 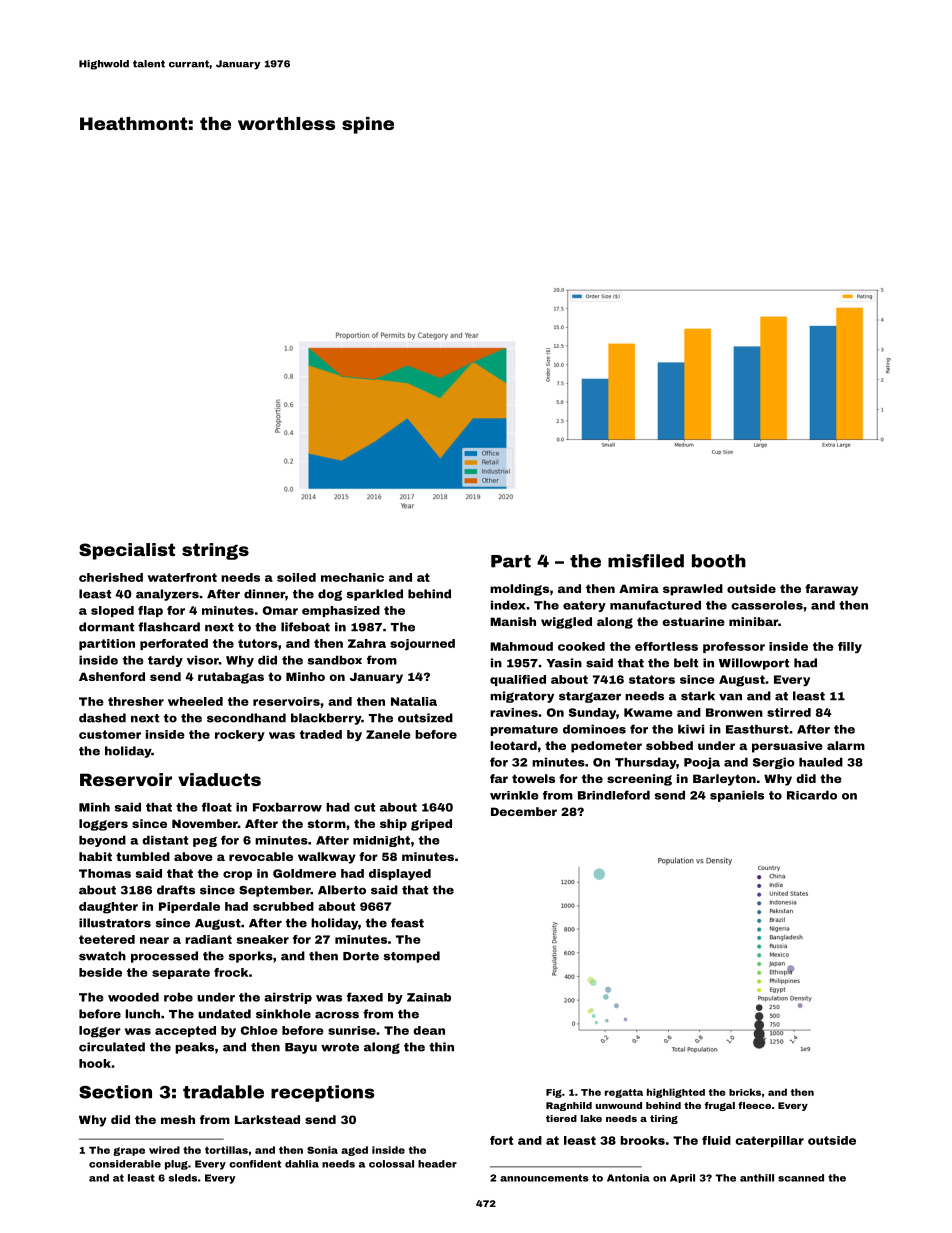 I want to click on stomped, so click(x=412, y=957).
